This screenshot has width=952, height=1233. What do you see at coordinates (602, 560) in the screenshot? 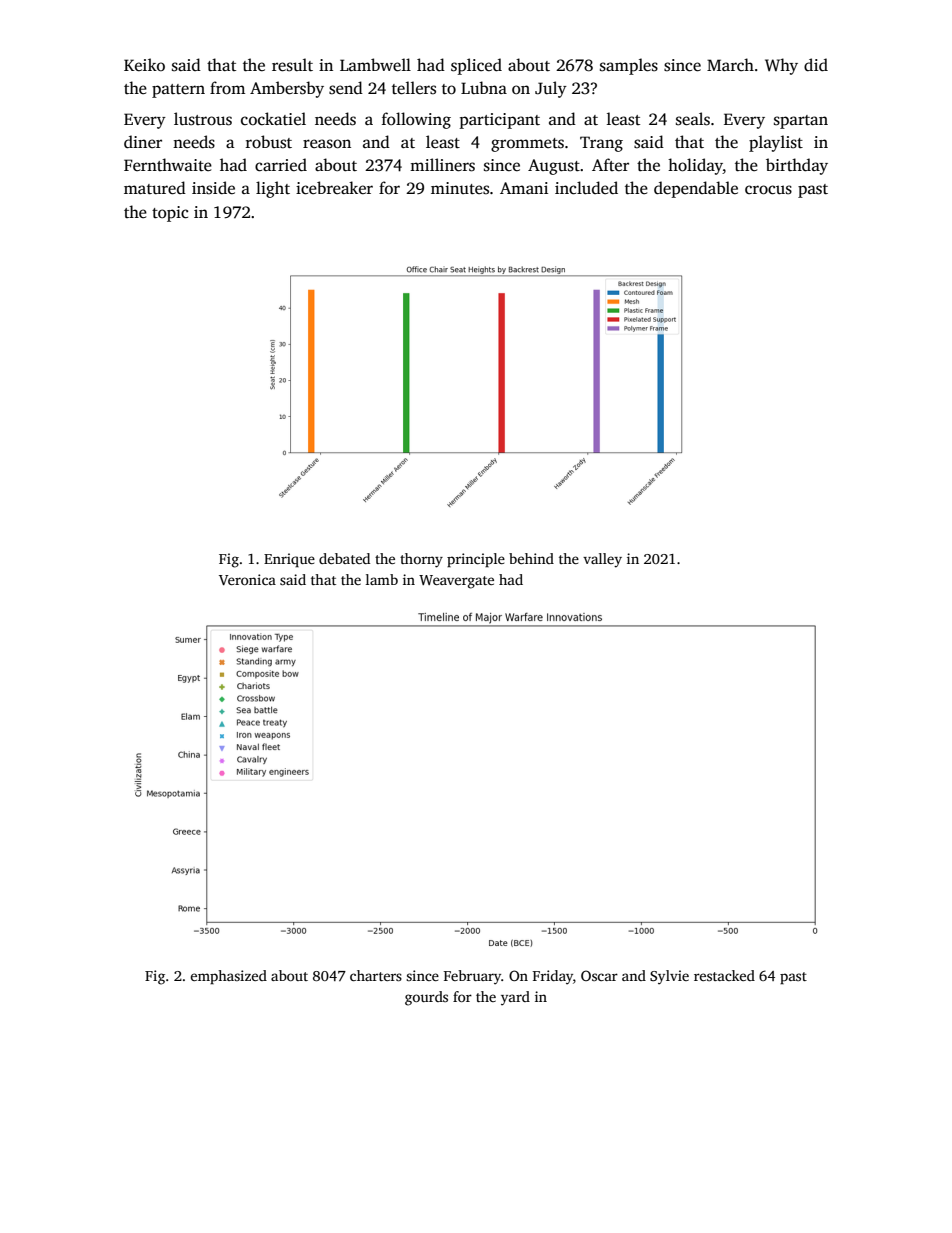
I see `valley` at bounding box center [602, 560].
